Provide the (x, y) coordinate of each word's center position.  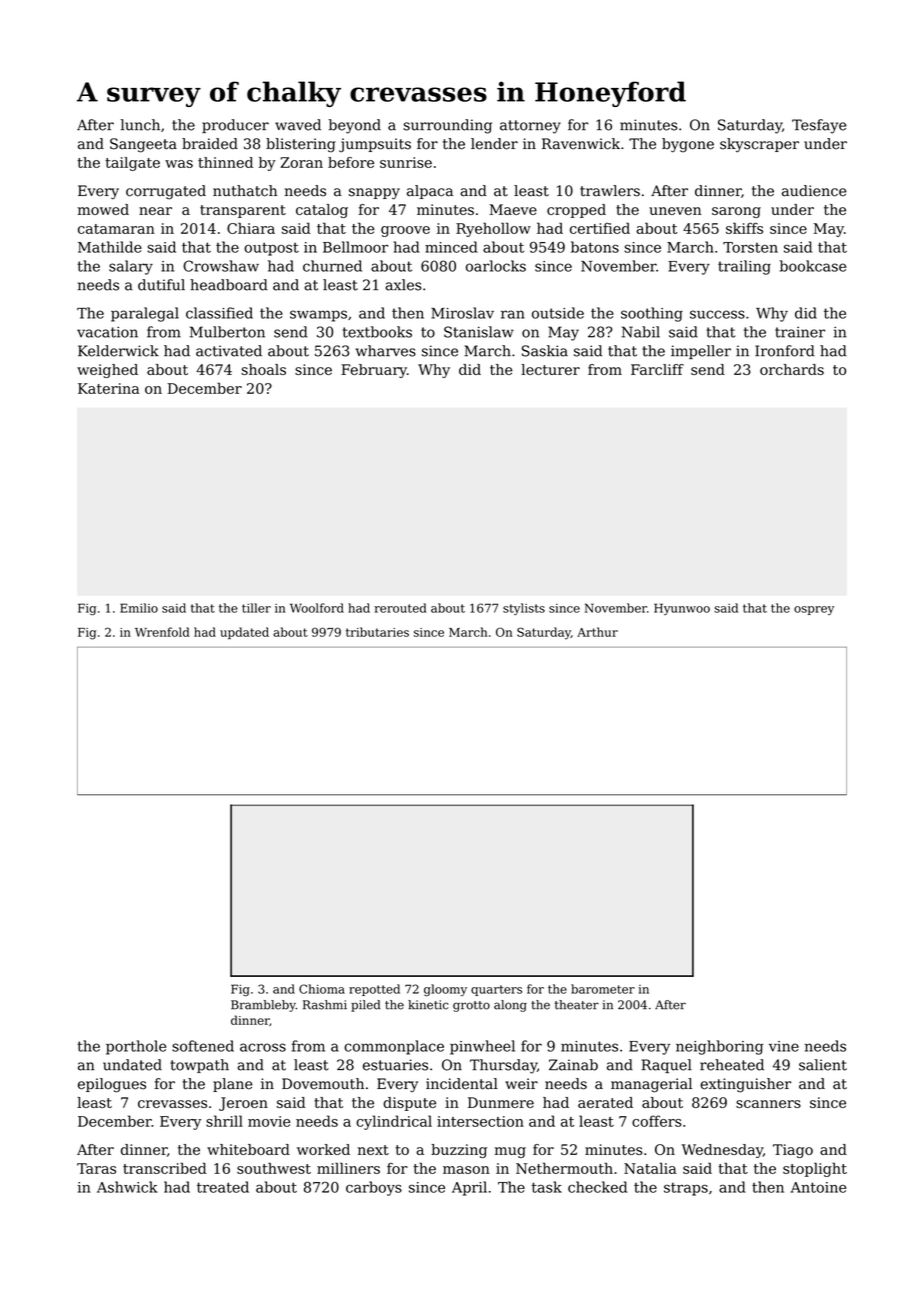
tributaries (377, 632)
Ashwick (127, 1187)
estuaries (395, 1065)
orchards (792, 369)
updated (244, 633)
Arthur (597, 632)
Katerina (109, 388)
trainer (800, 332)
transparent (243, 211)
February (374, 371)
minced (451, 247)
